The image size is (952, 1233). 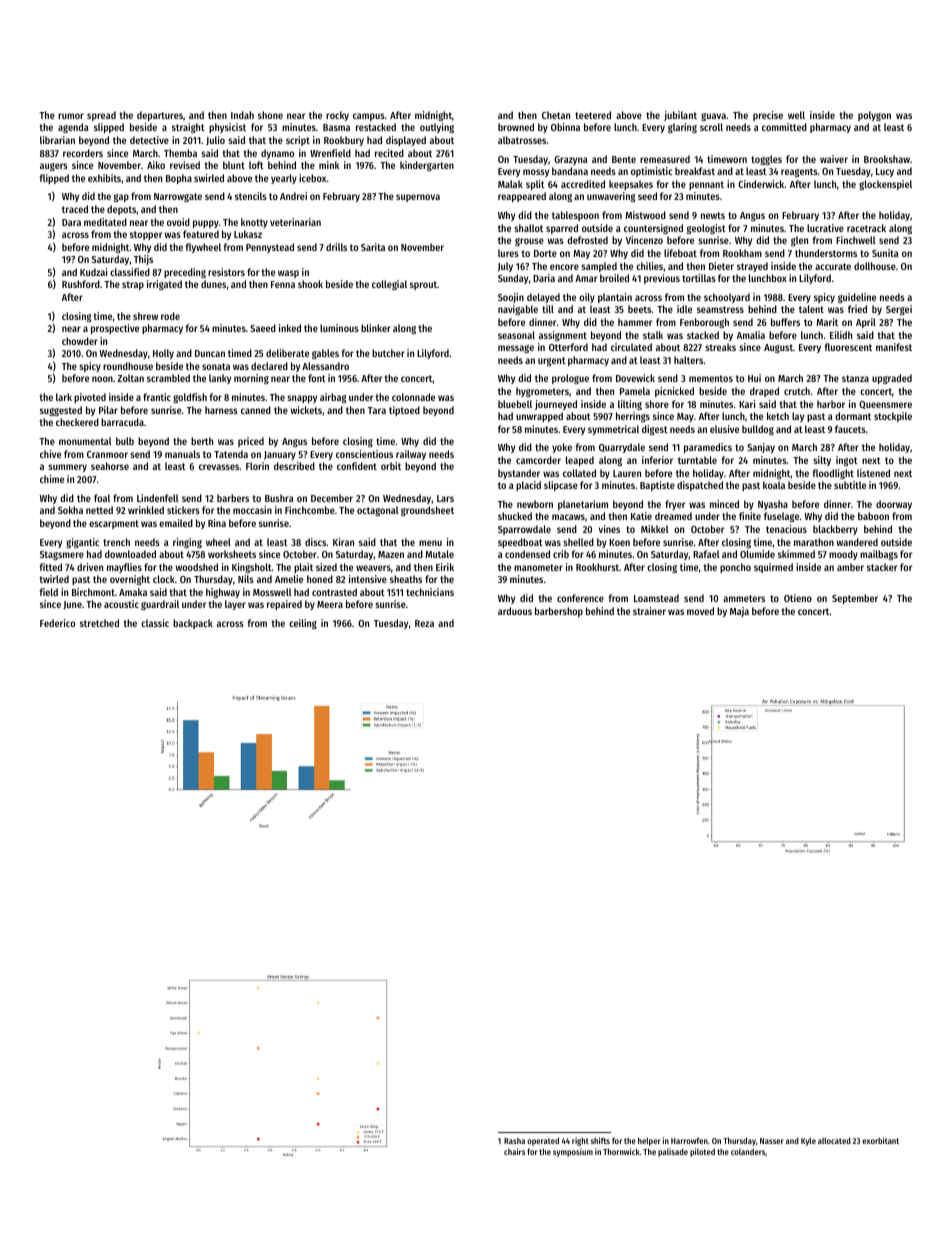 I want to click on Federico, so click(x=57, y=623).
